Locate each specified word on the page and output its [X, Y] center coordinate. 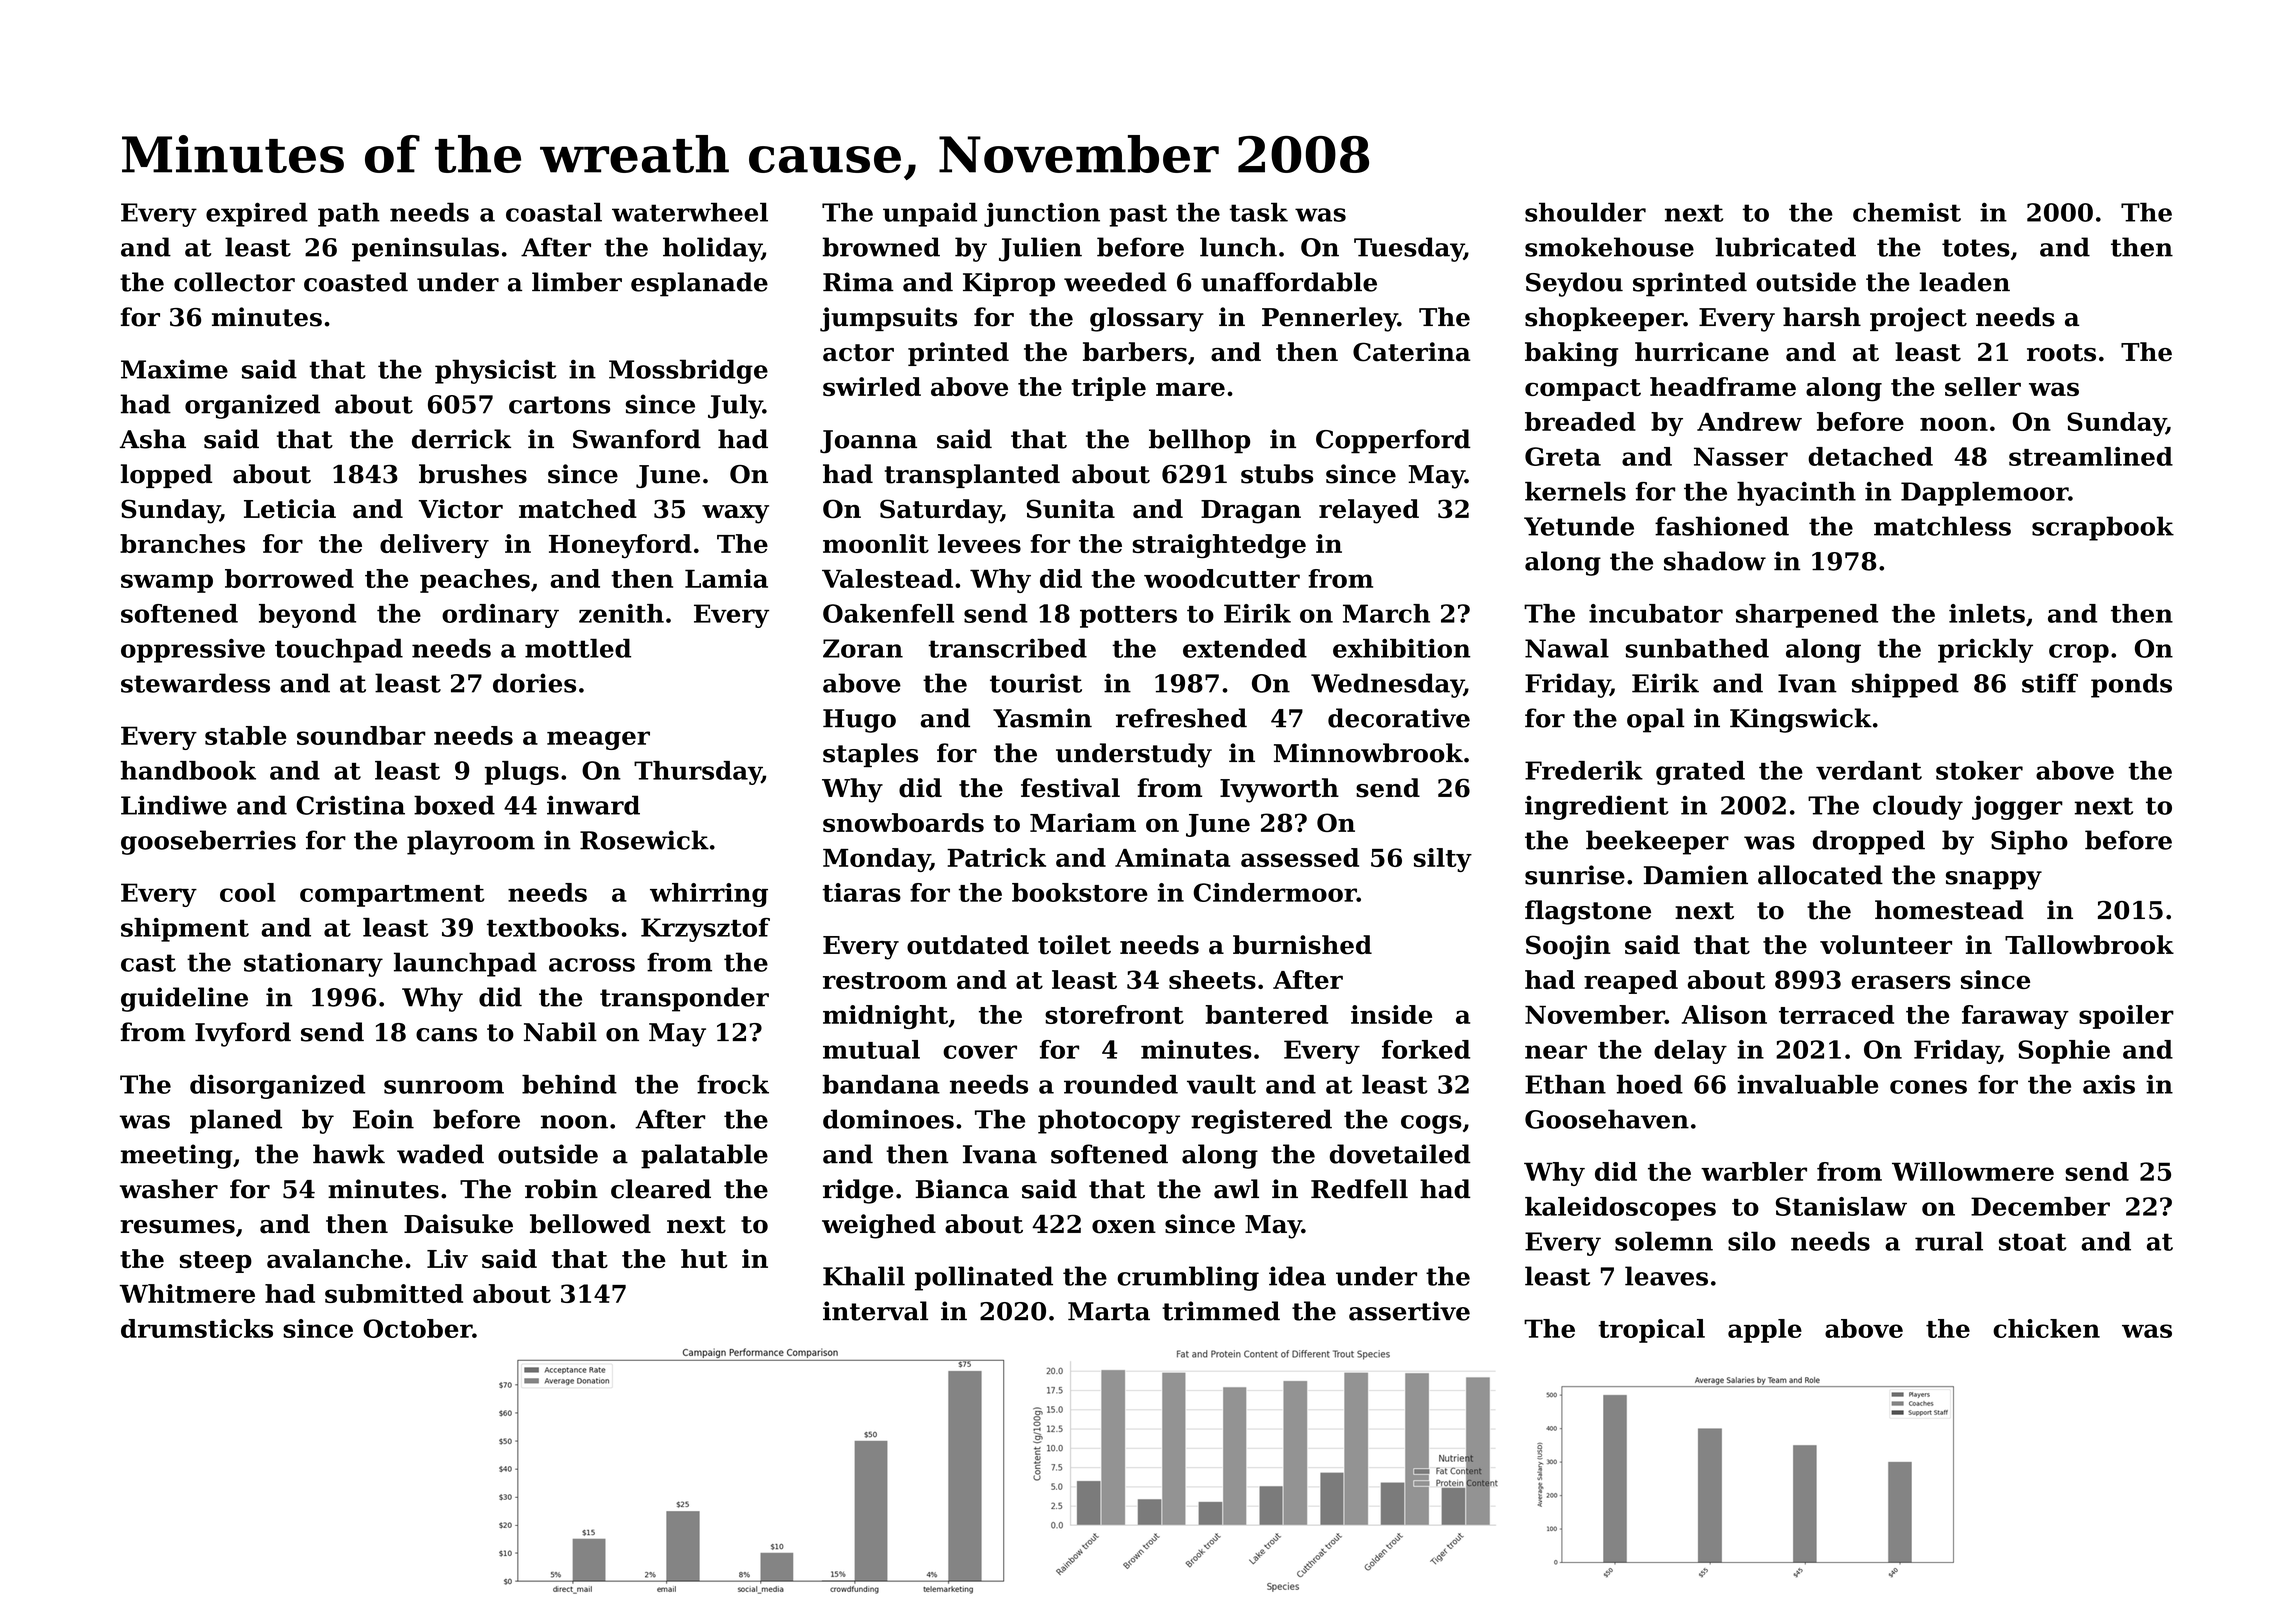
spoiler [2126, 1017]
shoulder [1585, 212]
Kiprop [1009, 284]
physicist [496, 371]
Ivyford [243, 1034]
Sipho [2029, 842]
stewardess [195, 683]
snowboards [903, 822]
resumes [178, 1227]
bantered [1266, 1014]
